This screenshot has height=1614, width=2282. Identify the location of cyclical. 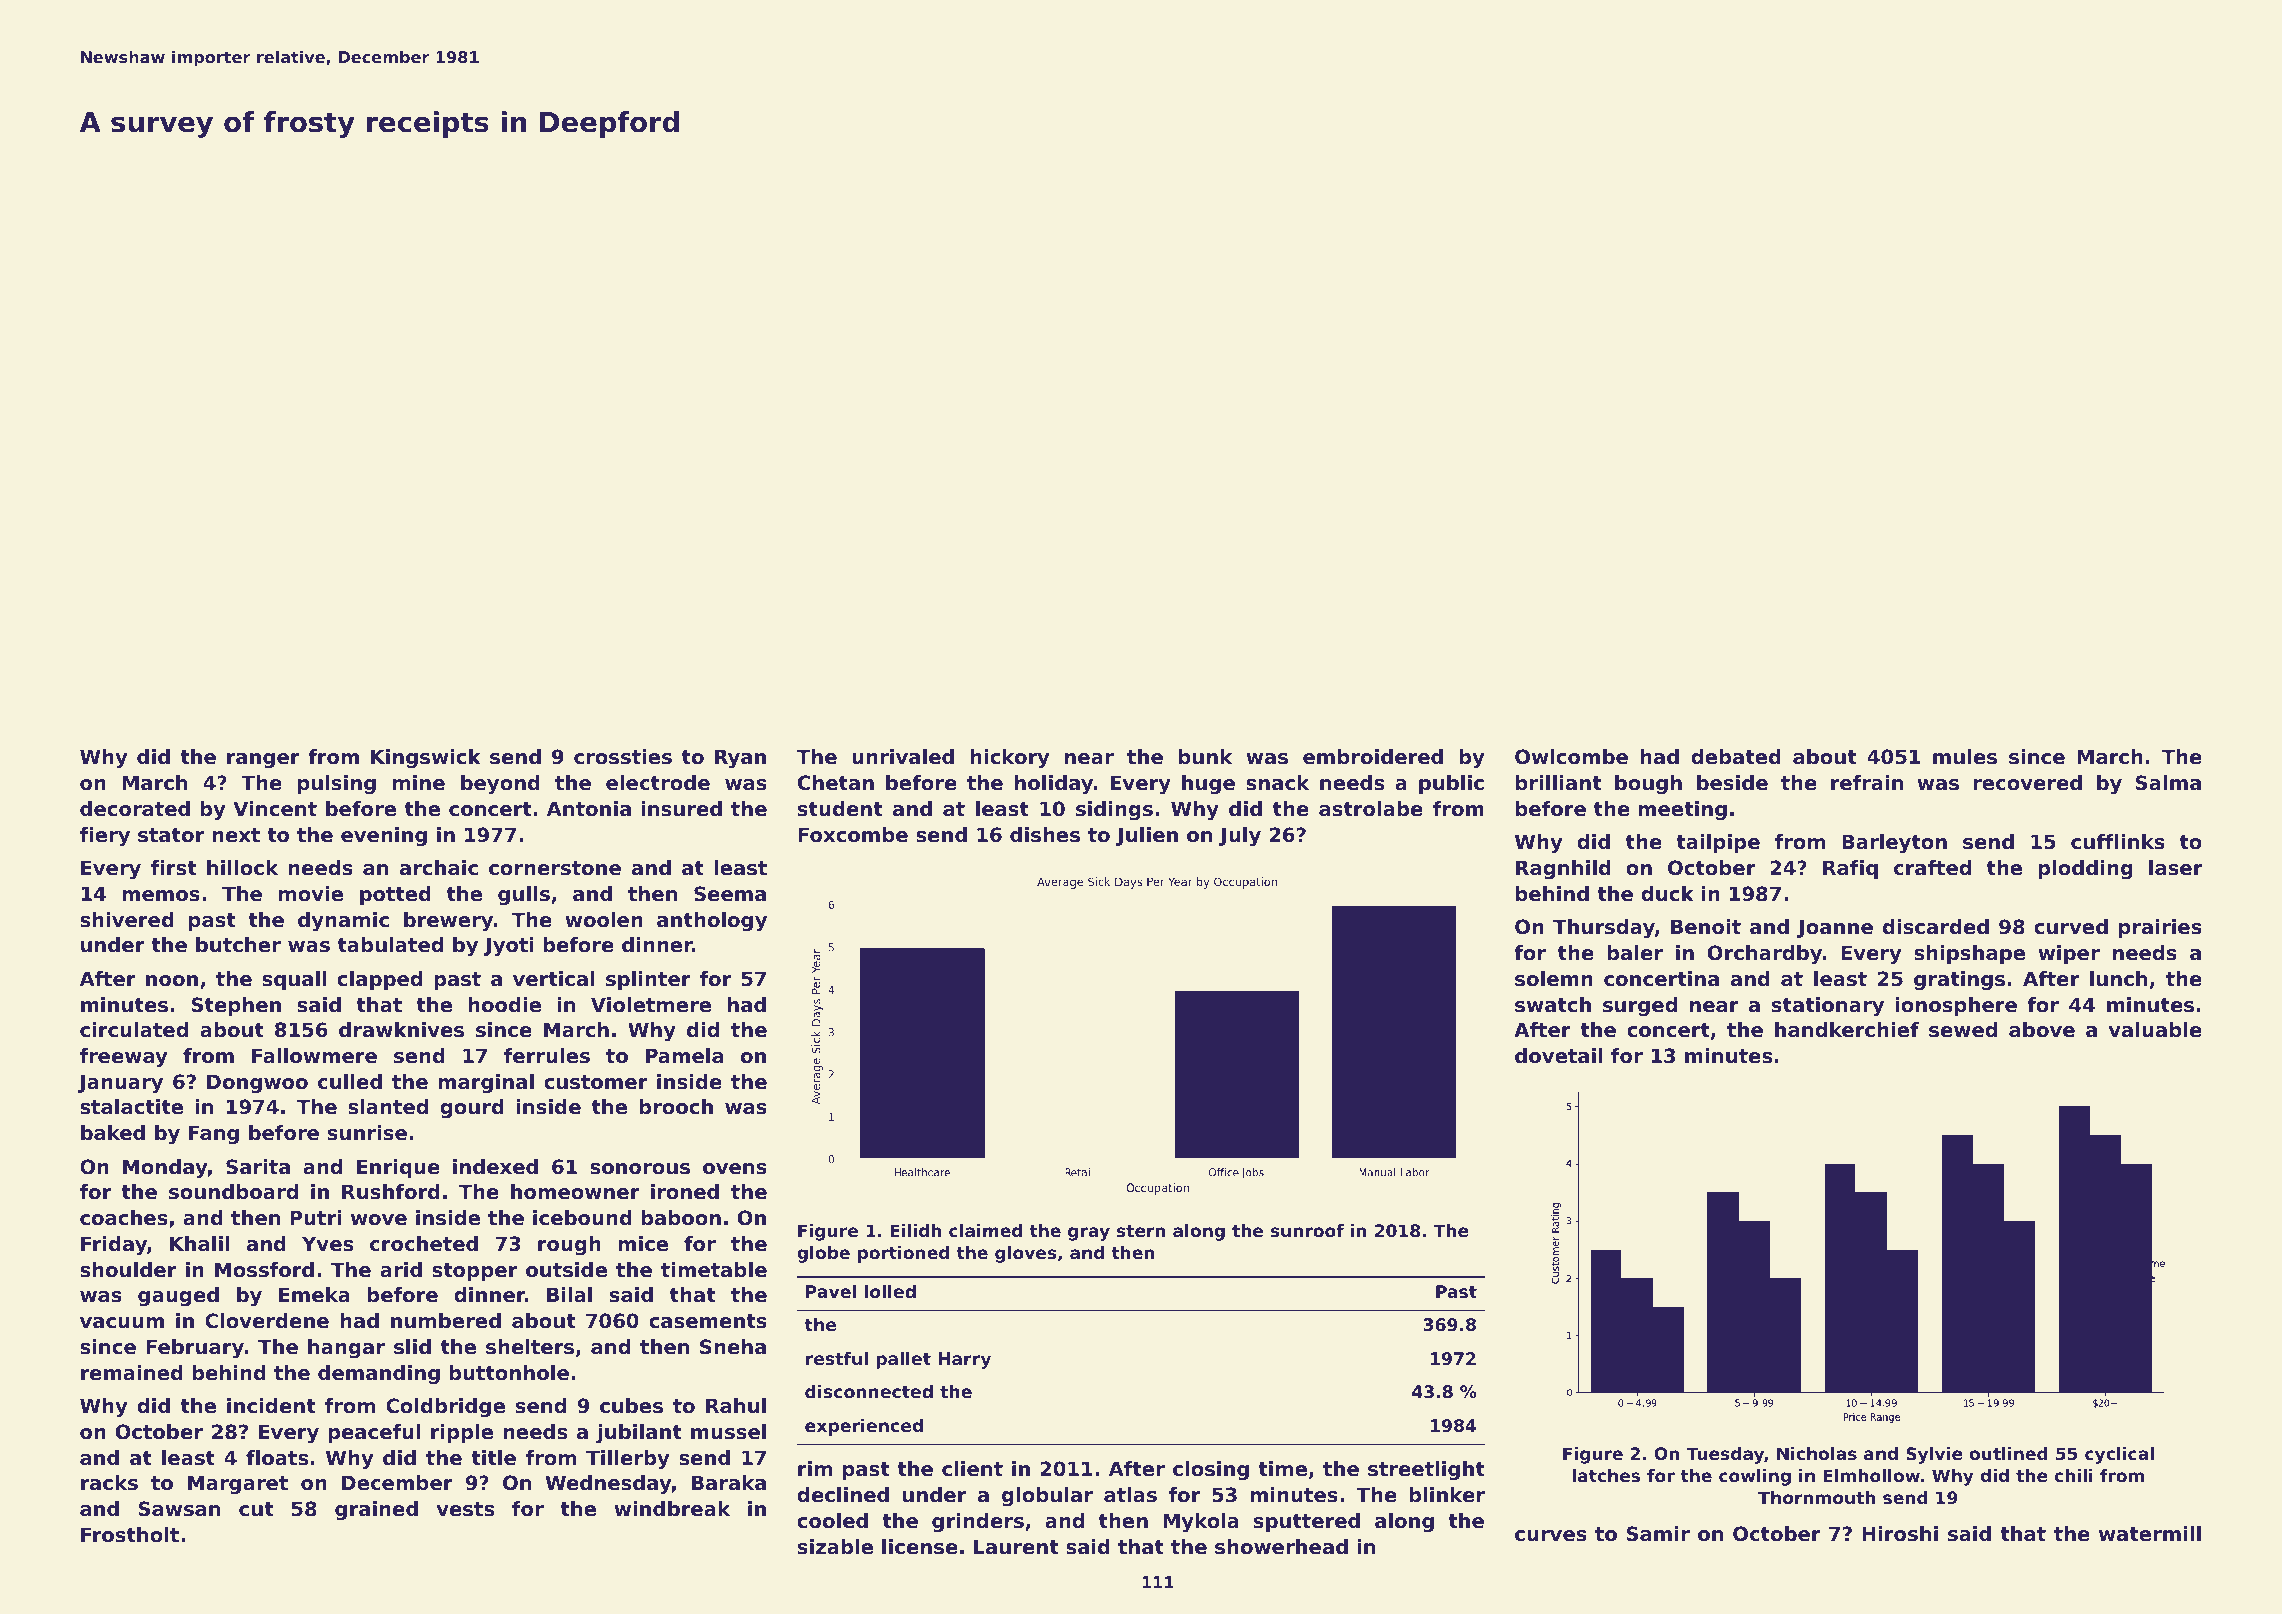
(2119, 1455).
